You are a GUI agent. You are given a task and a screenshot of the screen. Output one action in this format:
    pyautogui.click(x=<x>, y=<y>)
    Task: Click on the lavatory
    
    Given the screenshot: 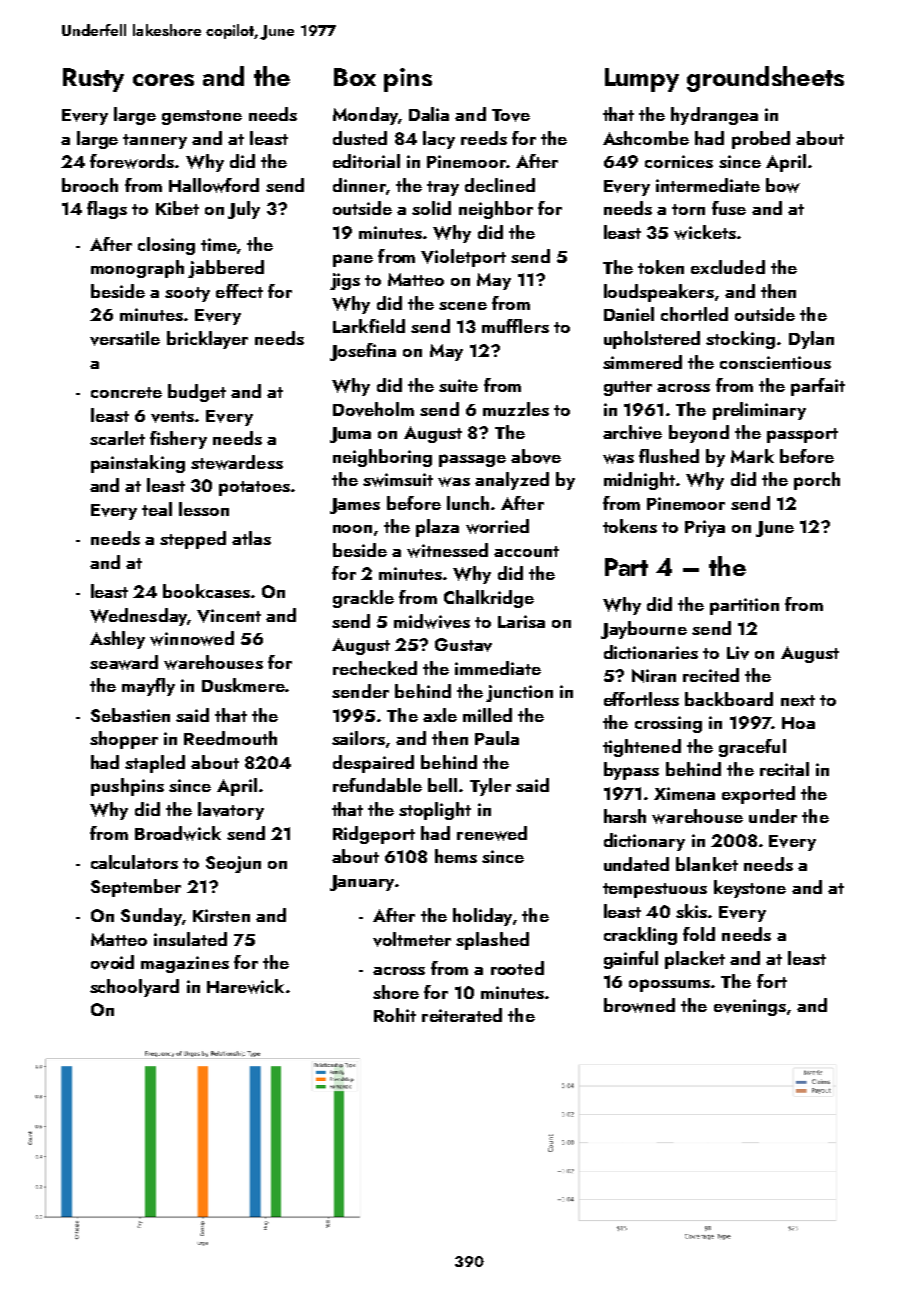 What is the action you would take?
    pyautogui.click(x=231, y=811)
